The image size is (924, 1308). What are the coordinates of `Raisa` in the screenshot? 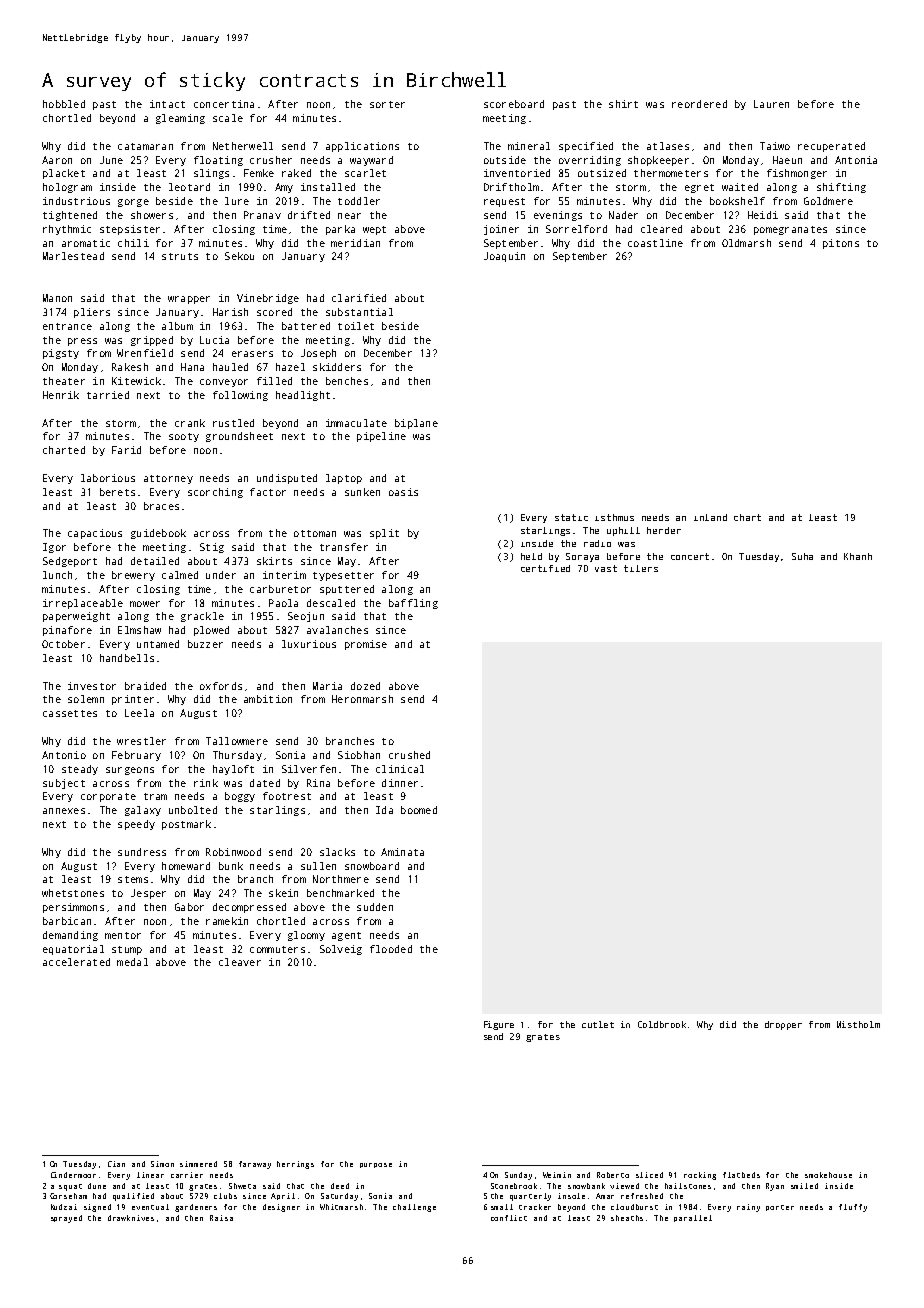 It's located at (221, 1218).
